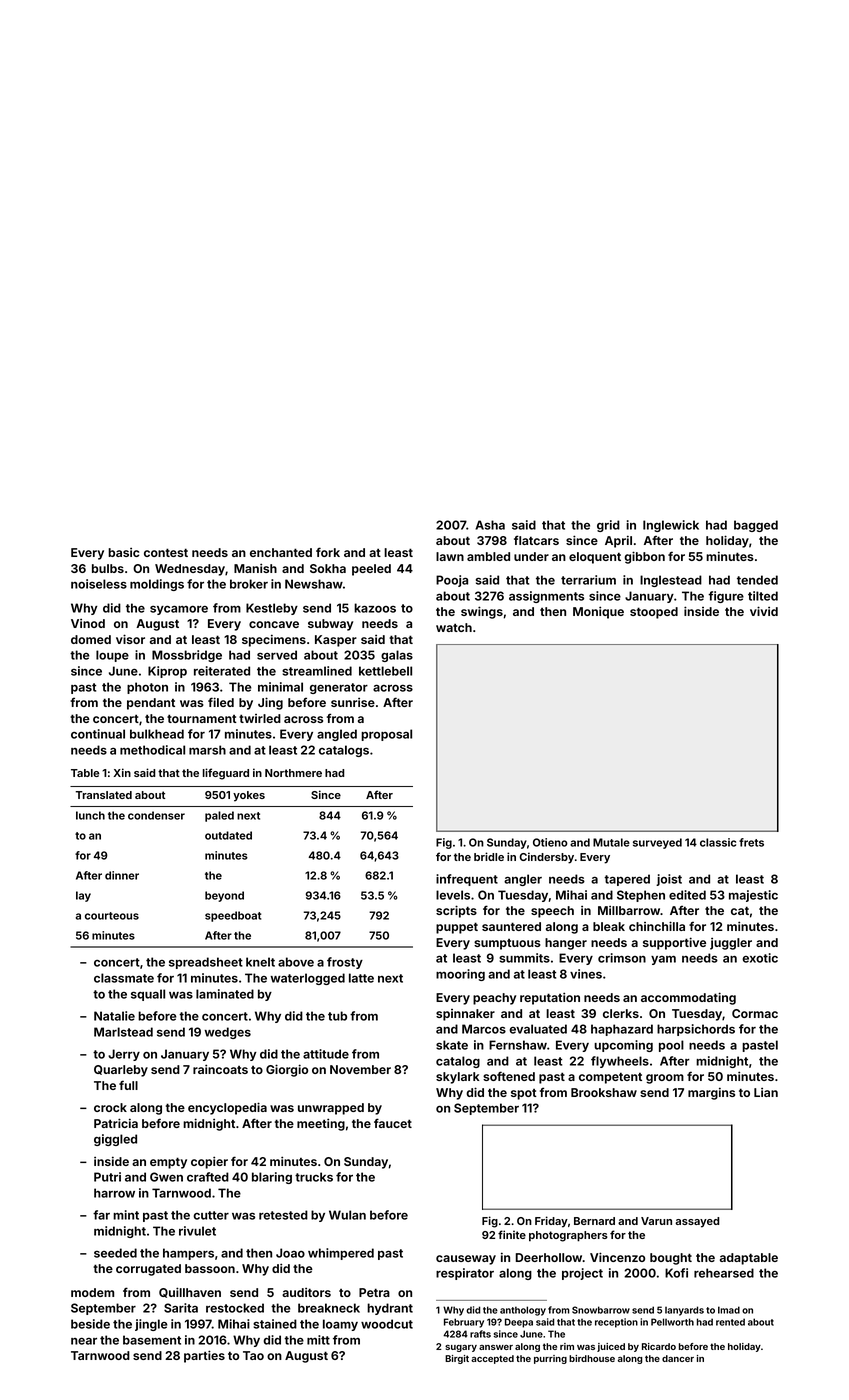 The image size is (849, 1400). I want to click on trucks, so click(314, 1177).
